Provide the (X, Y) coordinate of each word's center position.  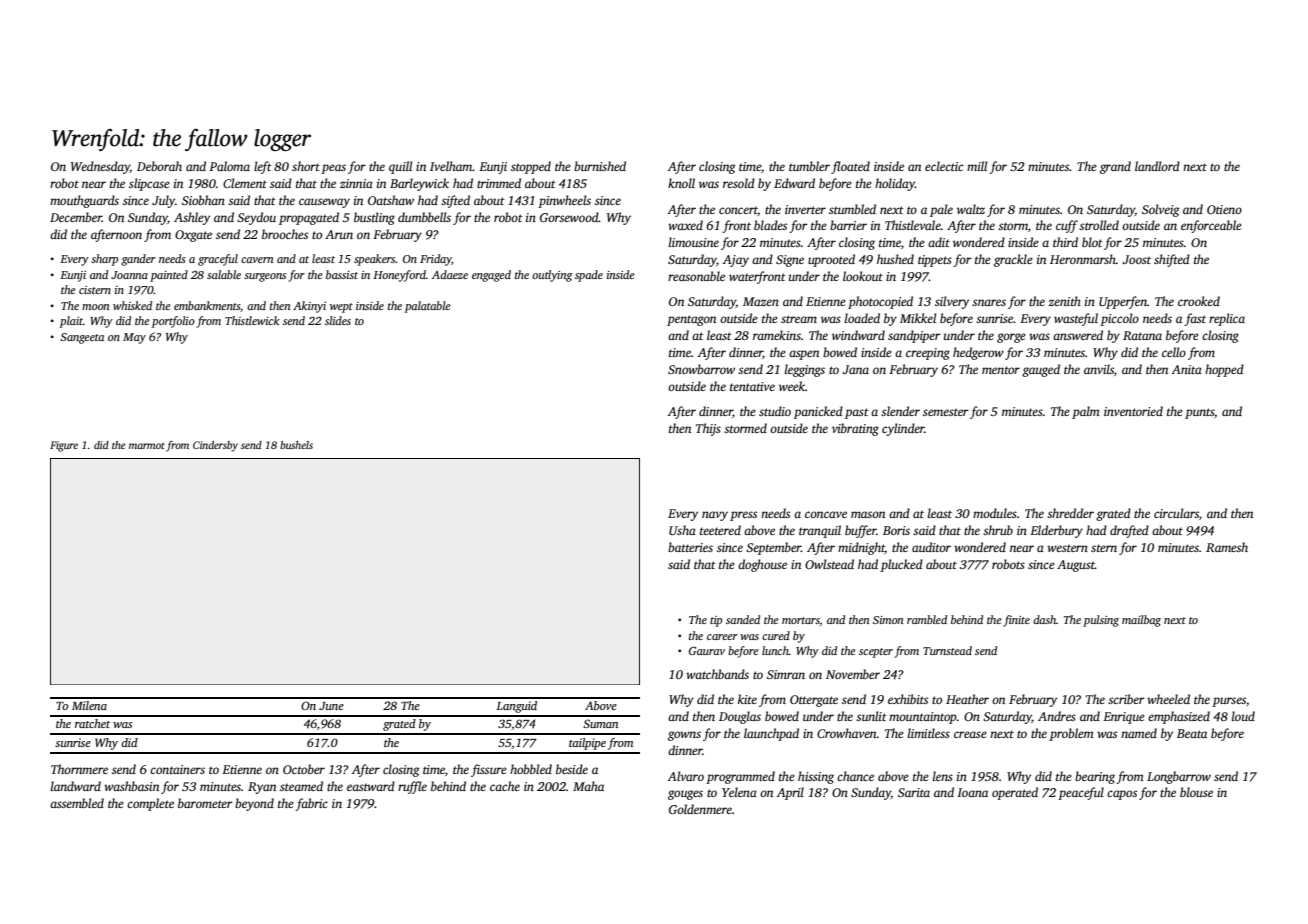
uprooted (831, 260)
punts (1199, 413)
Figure (64, 446)
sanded (743, 619)
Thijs (708, 429)
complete (150, 804)
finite (1016, 621)
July (163, 201)
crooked (1199, 301)
